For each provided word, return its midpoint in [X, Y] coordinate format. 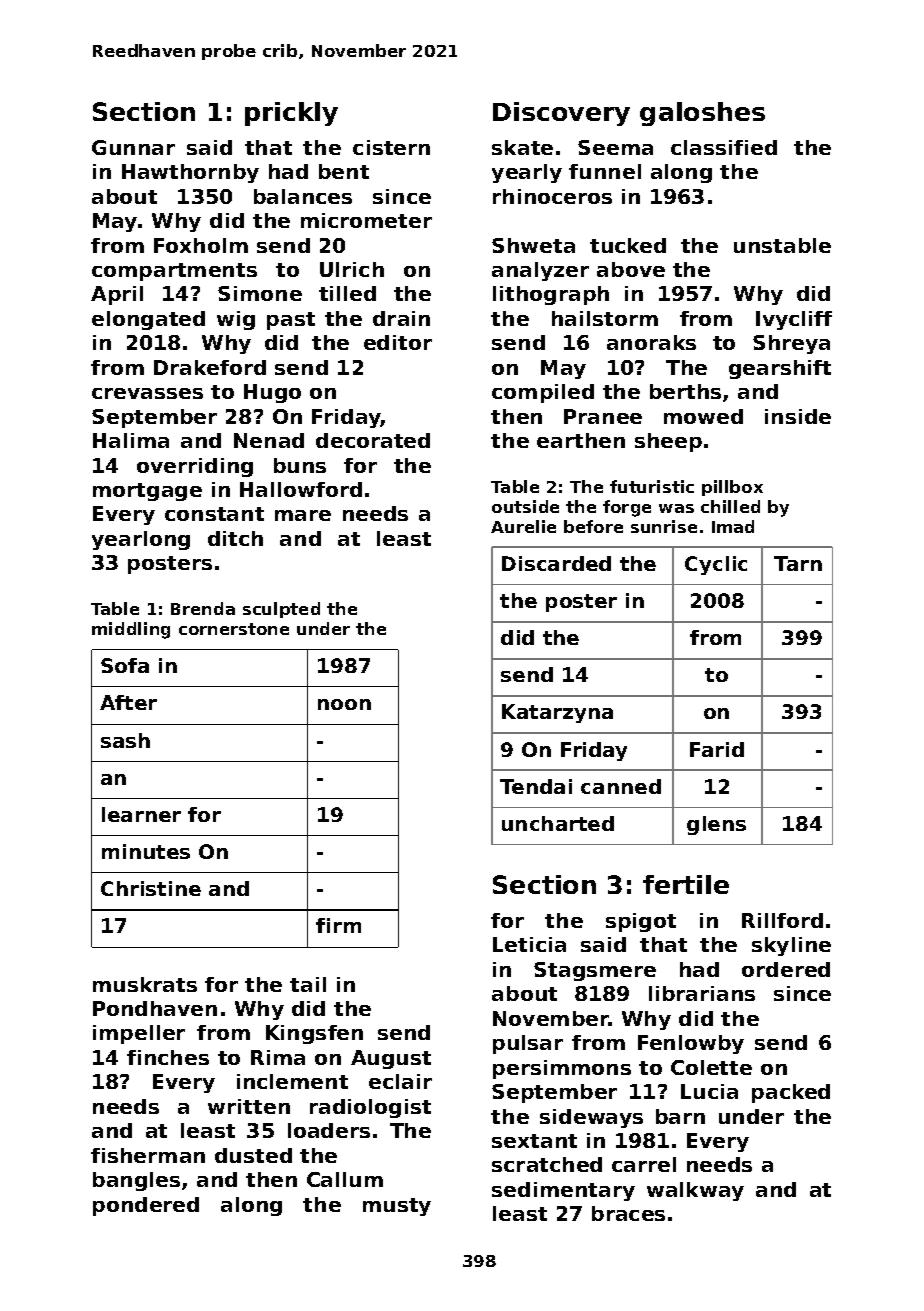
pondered [146, 1206]
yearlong [141, 540]
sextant [534, 1141]
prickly [291, 114]
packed [791, 1093]
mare [303, 515]
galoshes [702, 114]
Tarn [798, 563]
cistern [391, 147]
